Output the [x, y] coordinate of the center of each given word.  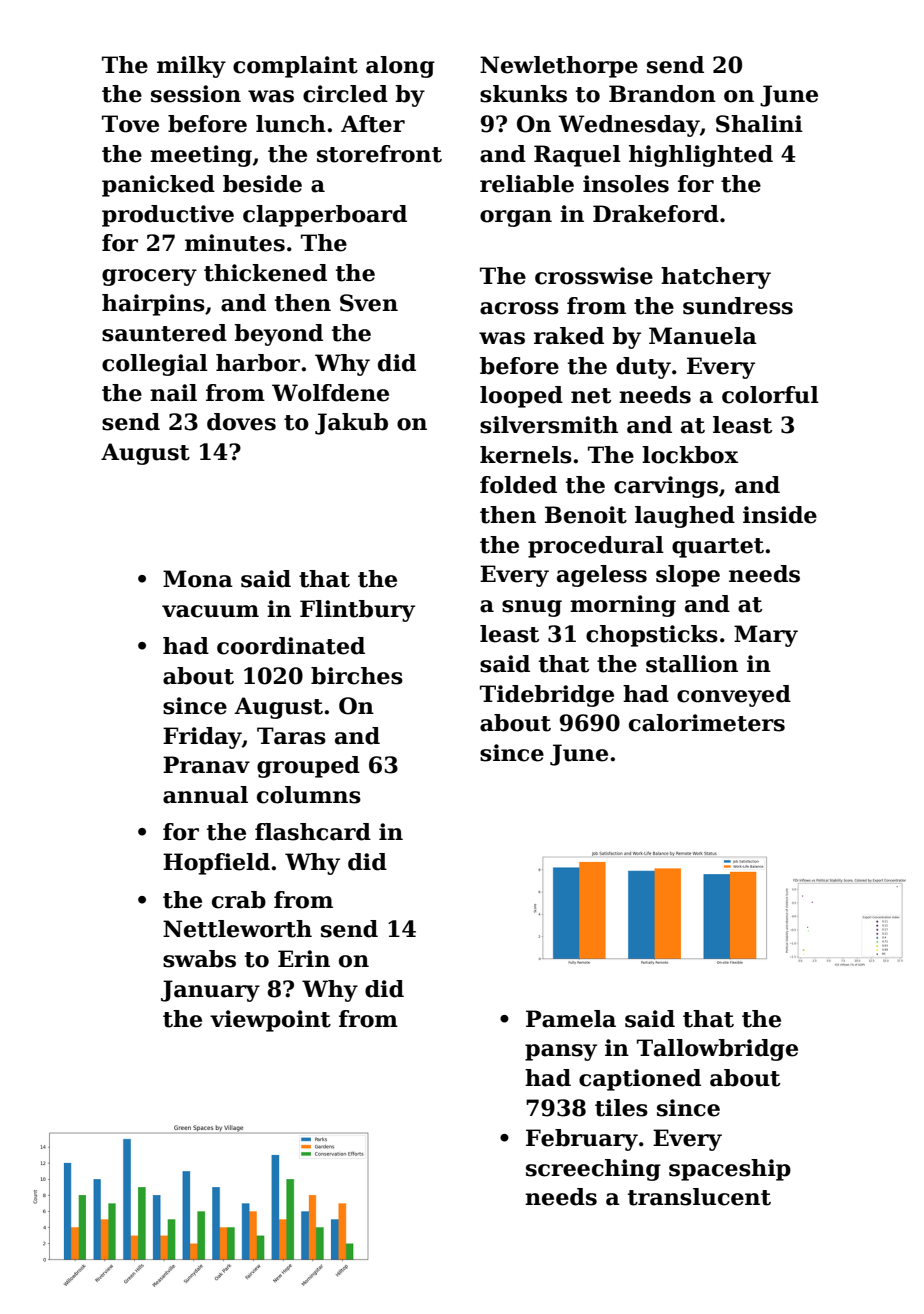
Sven [369, 303]
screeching [593, 1170]
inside [780, 515]
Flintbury [357, 611]
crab [239, 900]
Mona [198, 579]
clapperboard [325, 216]
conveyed [734, 696]
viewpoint [270, 1021]
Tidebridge [547, 696]
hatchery [716, 278]
